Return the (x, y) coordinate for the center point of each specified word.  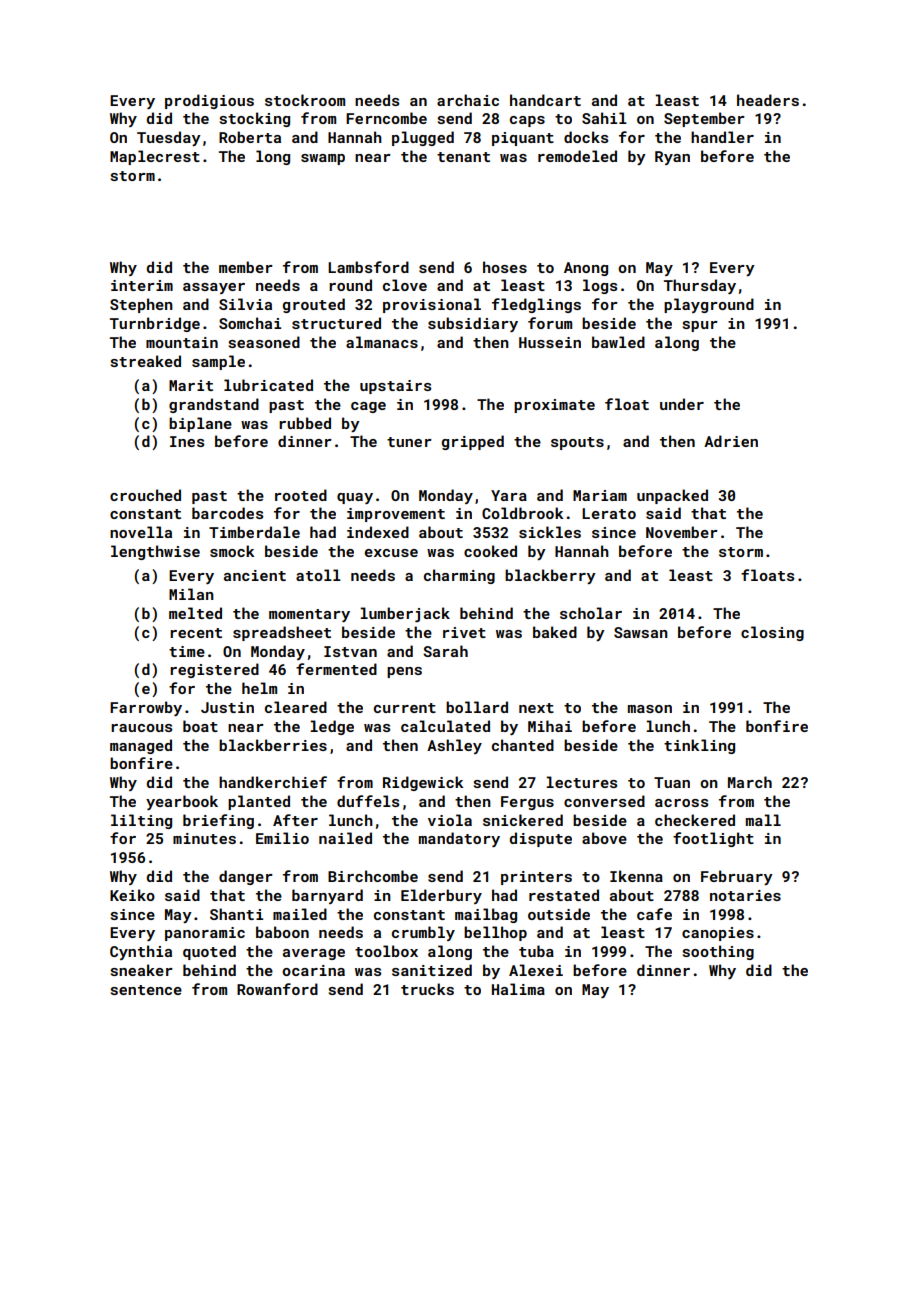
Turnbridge (155, 324)
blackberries (273, 745)
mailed (300, 914)
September (704, 119)
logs (600, 286)
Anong (586, 269)
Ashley (454, 746)
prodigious (209, 101)
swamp (323, 159)
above (604, 838)
